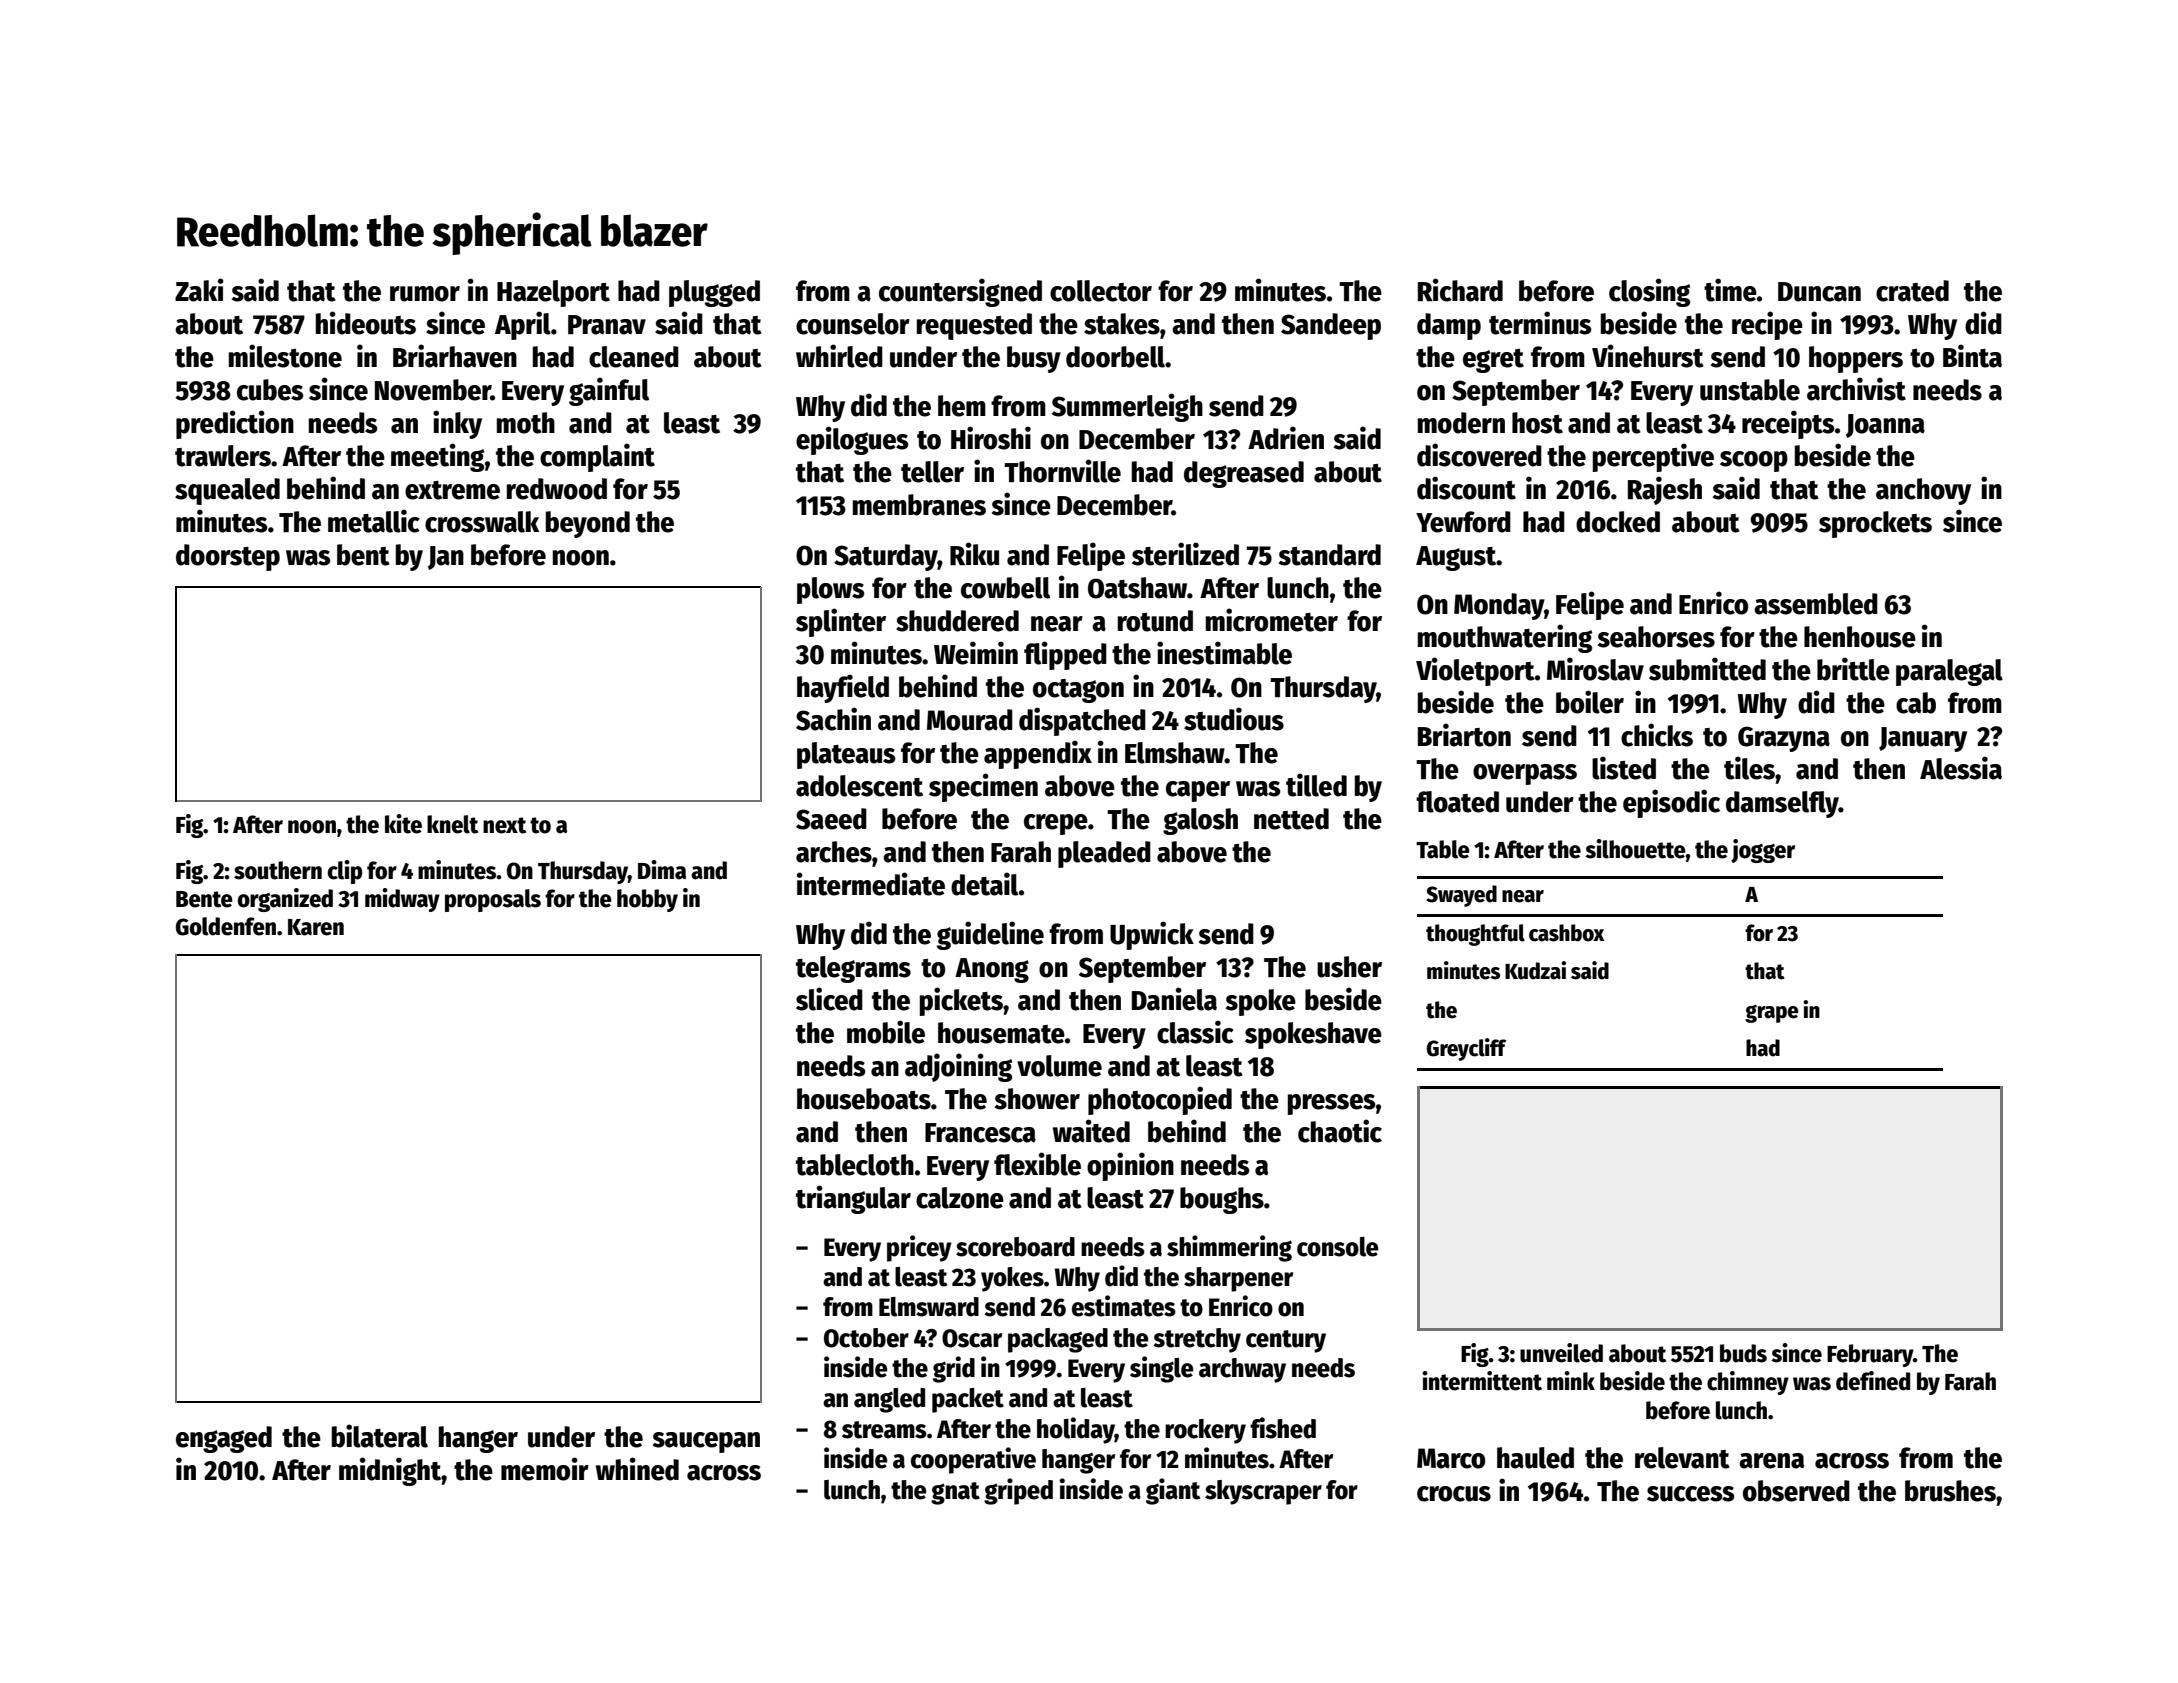 The height and width of the document is (1683, 2178). I want to click on saucepan, so click(706, 1442).
